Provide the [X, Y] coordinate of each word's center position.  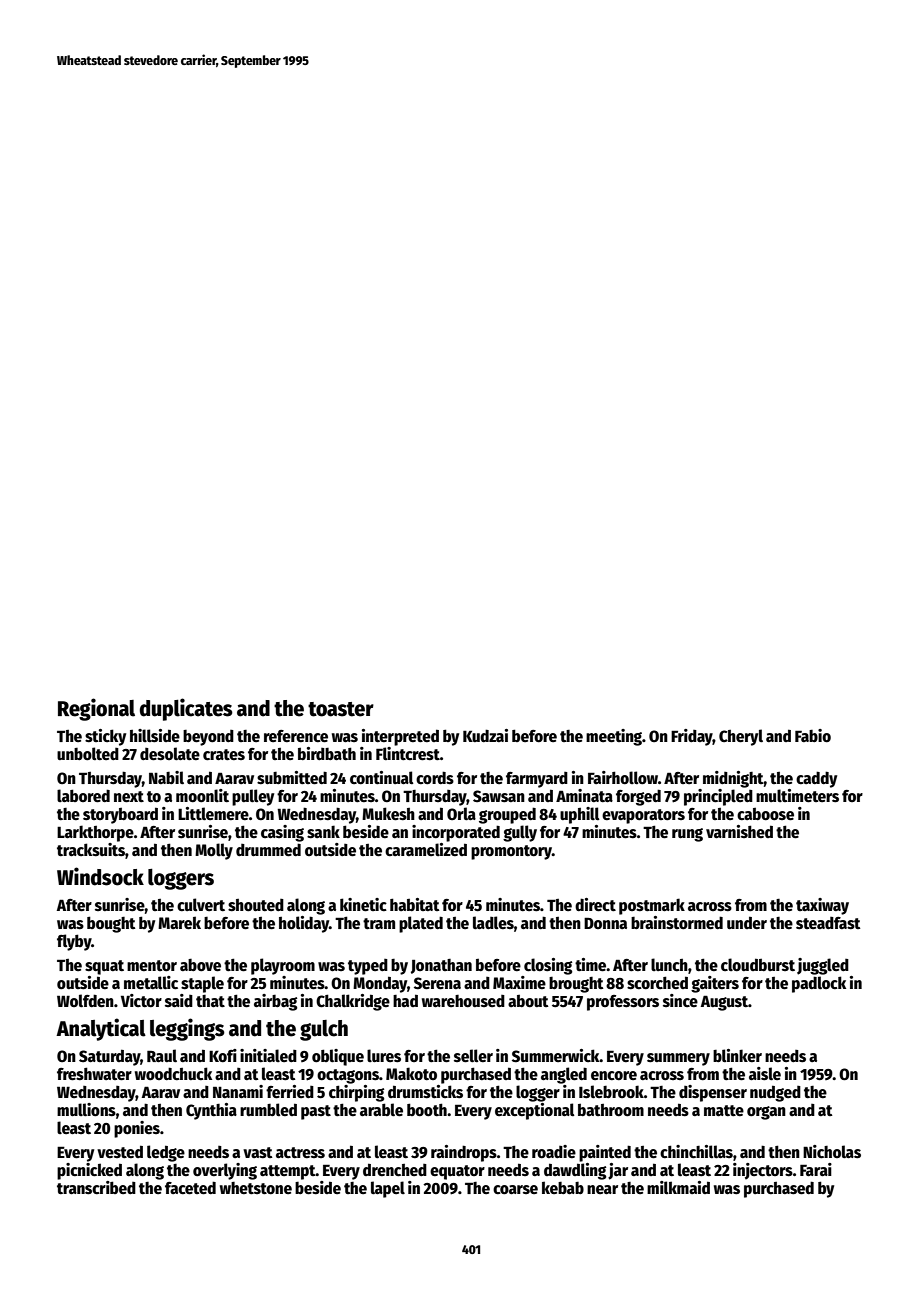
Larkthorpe [95, 833]
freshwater [94, 1074]
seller [473, 1056]
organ [766, 1113]
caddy [816, 779]
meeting [614, 737]
